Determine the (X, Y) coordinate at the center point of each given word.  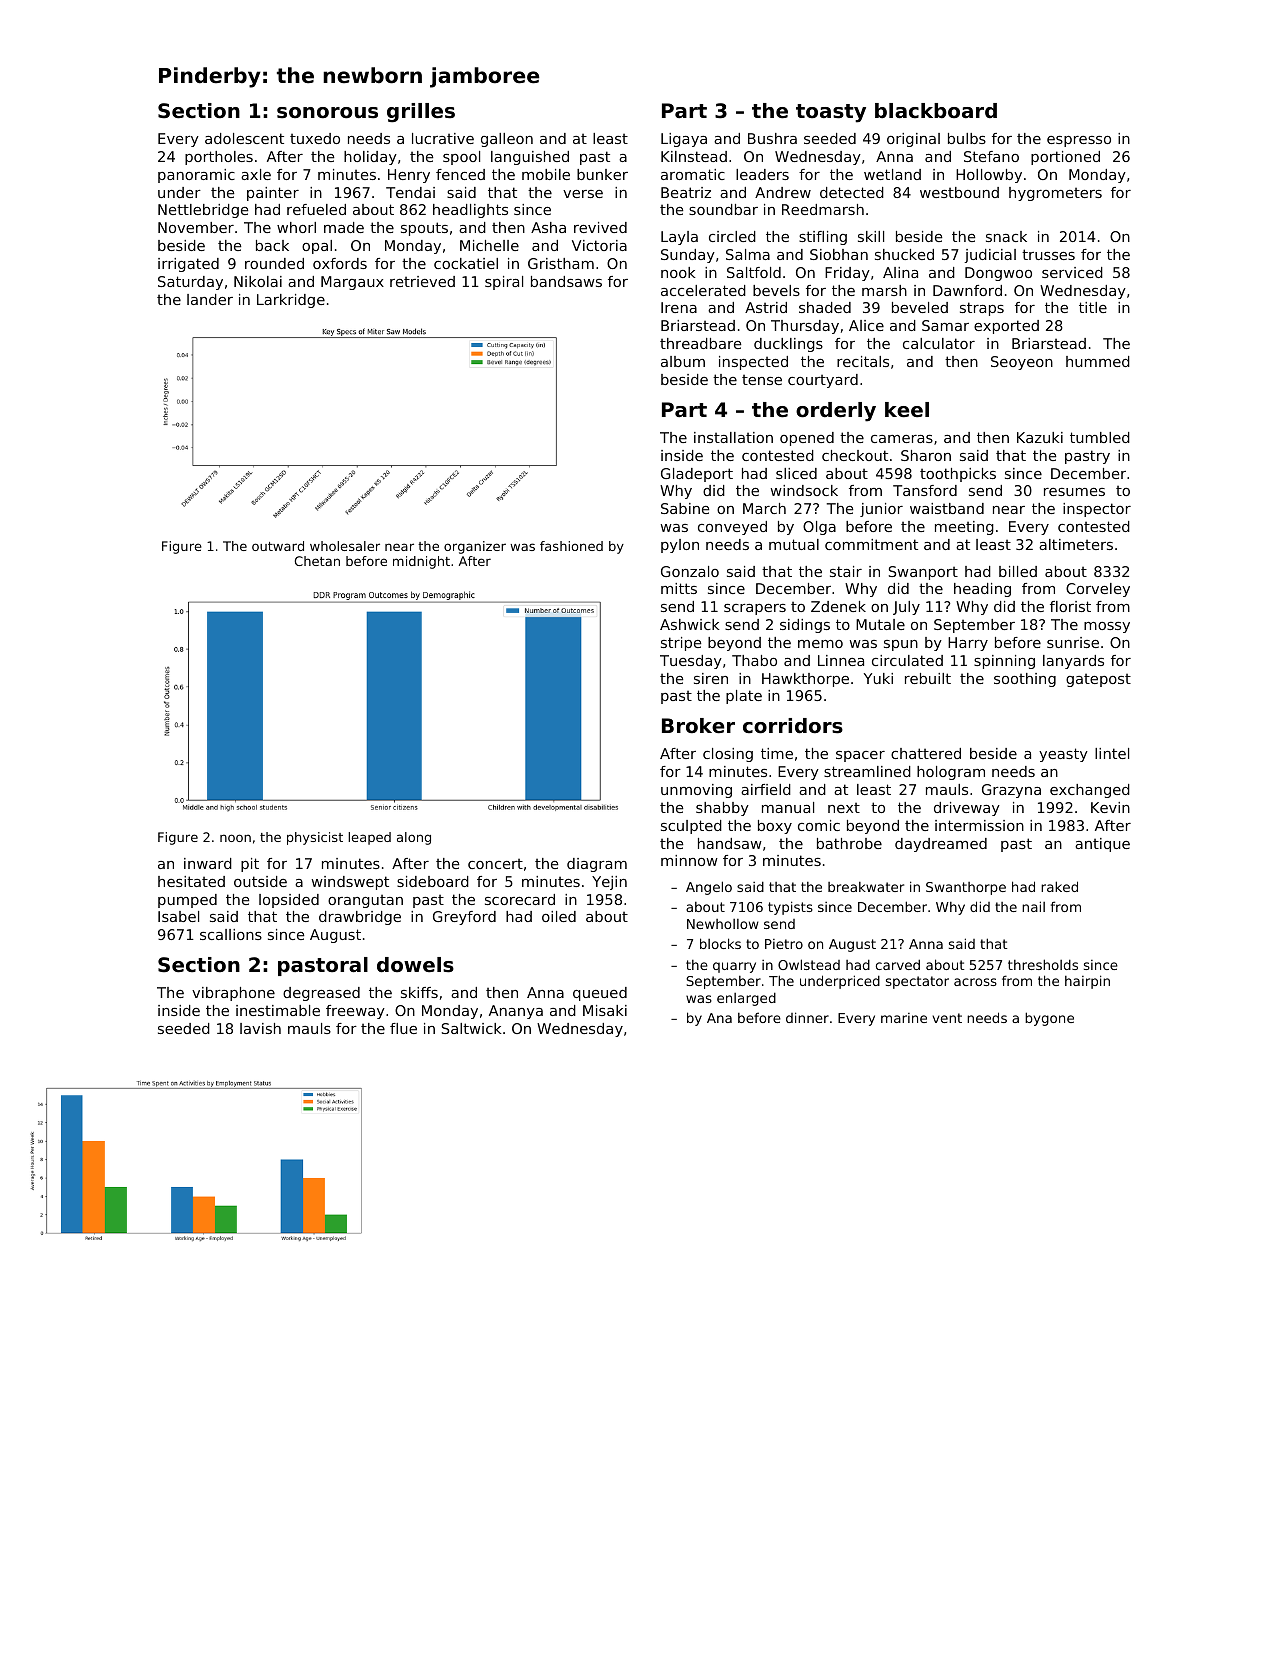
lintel (1112, 753)
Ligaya (684, 140)
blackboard (936, 111)
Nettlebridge (203, 211)
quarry (734, 967)
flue (403, 1028)
